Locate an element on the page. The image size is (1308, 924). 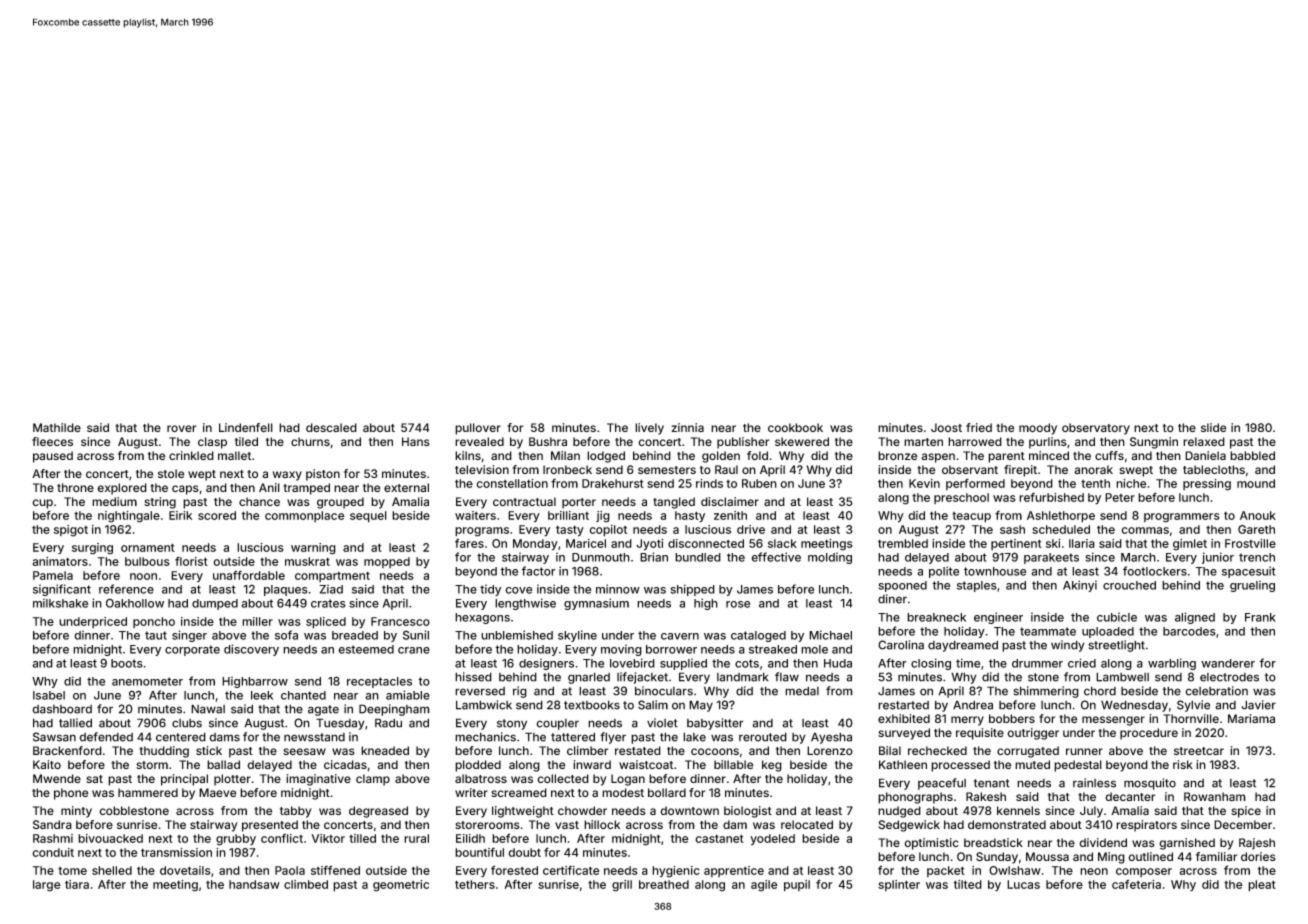
grubby is located at coordinates (236, 840).
